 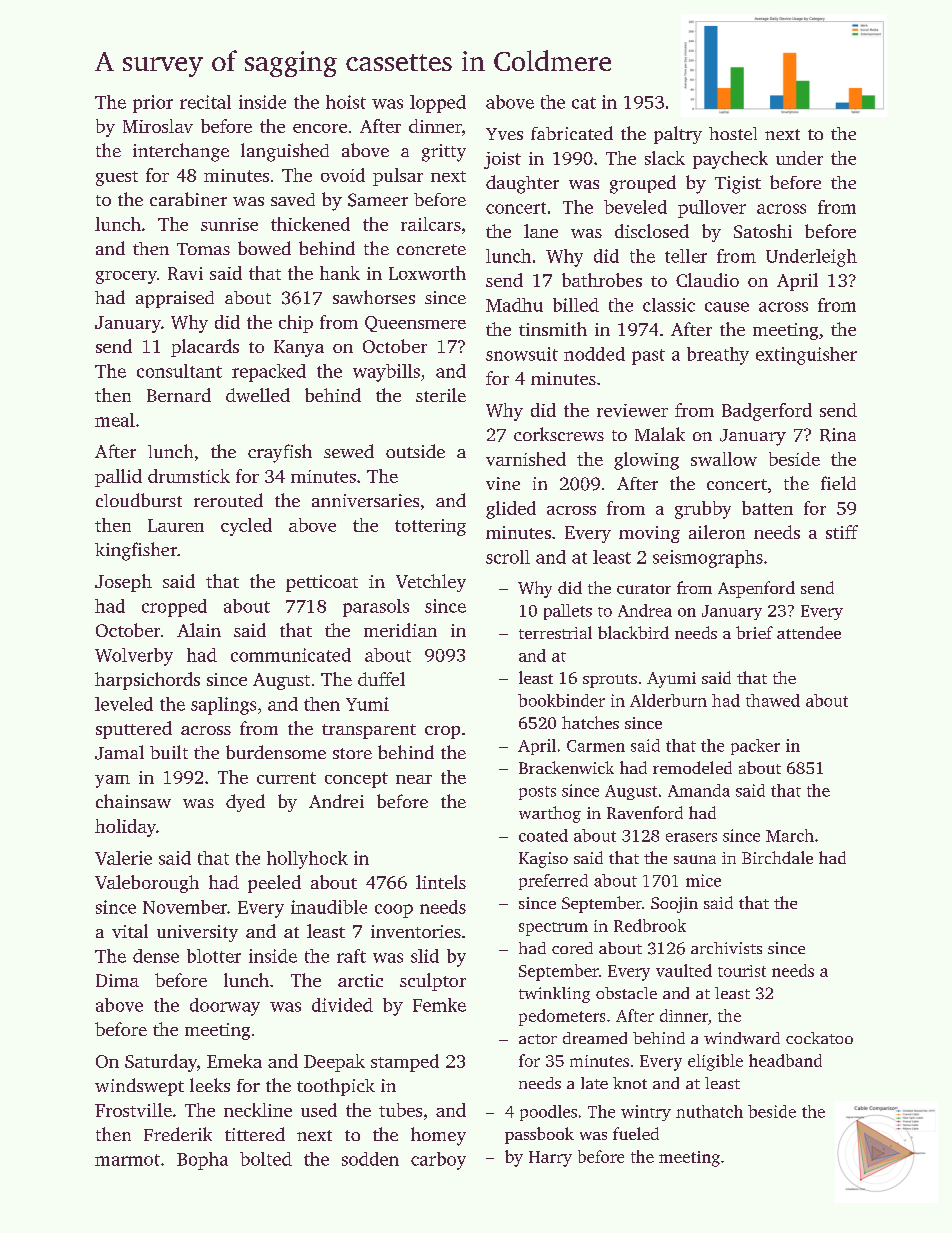 What do you see at coordinates (179, 395) in the screenshot?
I see `Bernard` at bounding box center [179, 395].
